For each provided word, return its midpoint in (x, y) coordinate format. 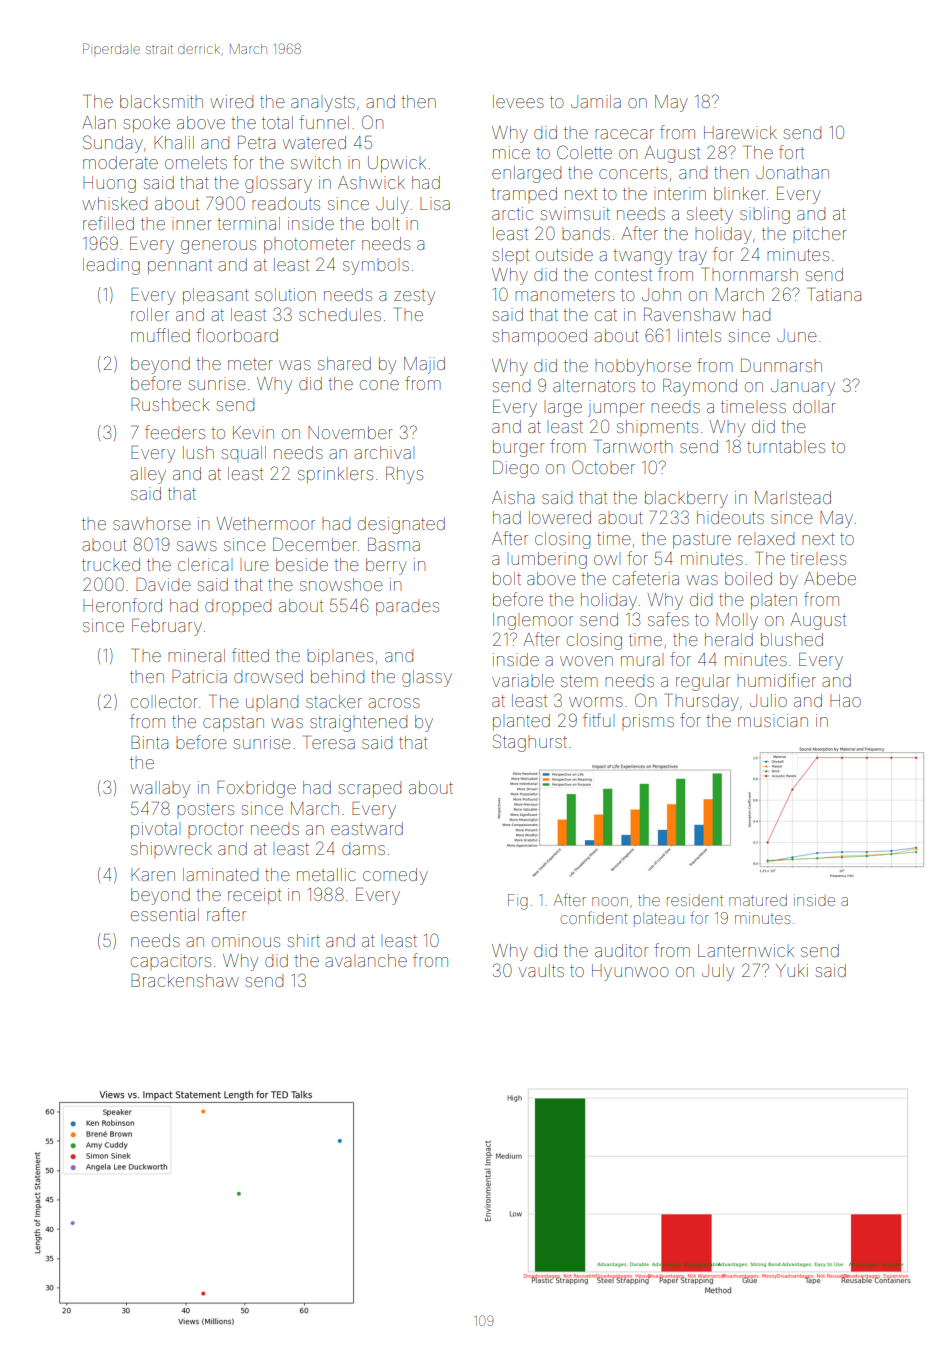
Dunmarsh (781, 365)
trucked (111, 564)
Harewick (740, 132)
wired (231, 101)
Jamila (596, 101)
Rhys (404, 475)
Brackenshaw (185, 980)
